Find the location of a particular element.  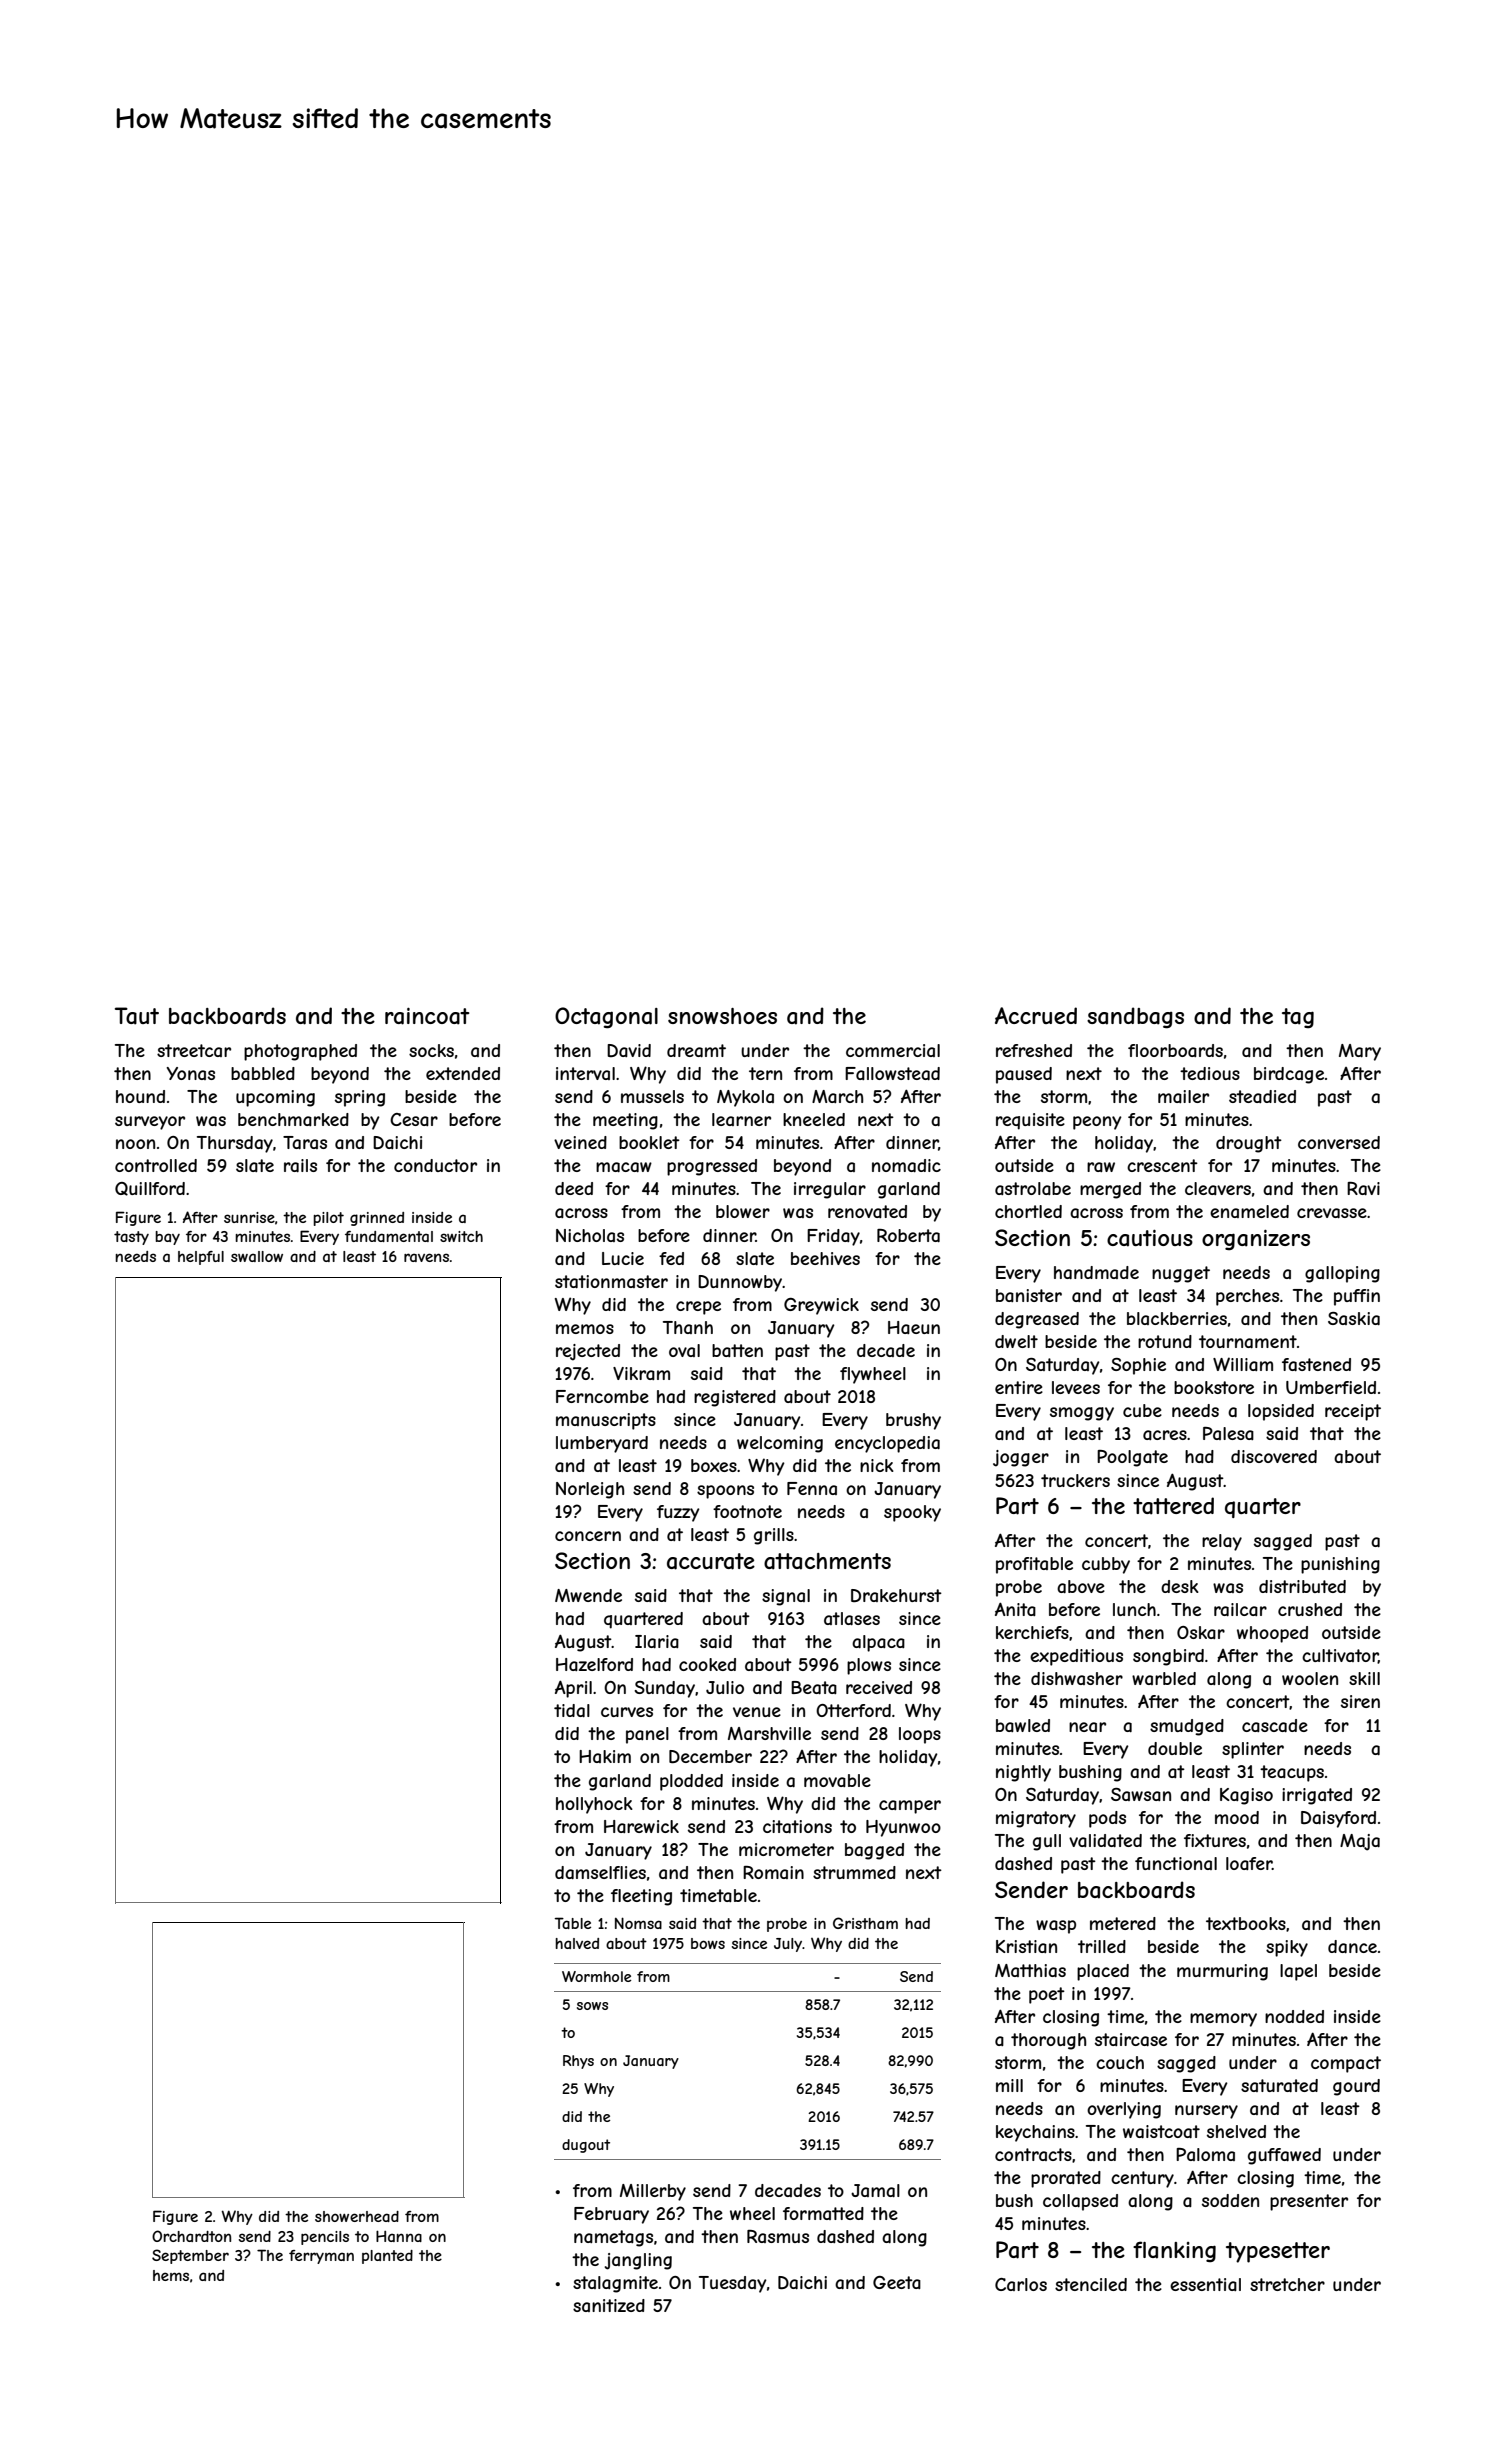

receipt is located at coordinates (1353, 1412).
